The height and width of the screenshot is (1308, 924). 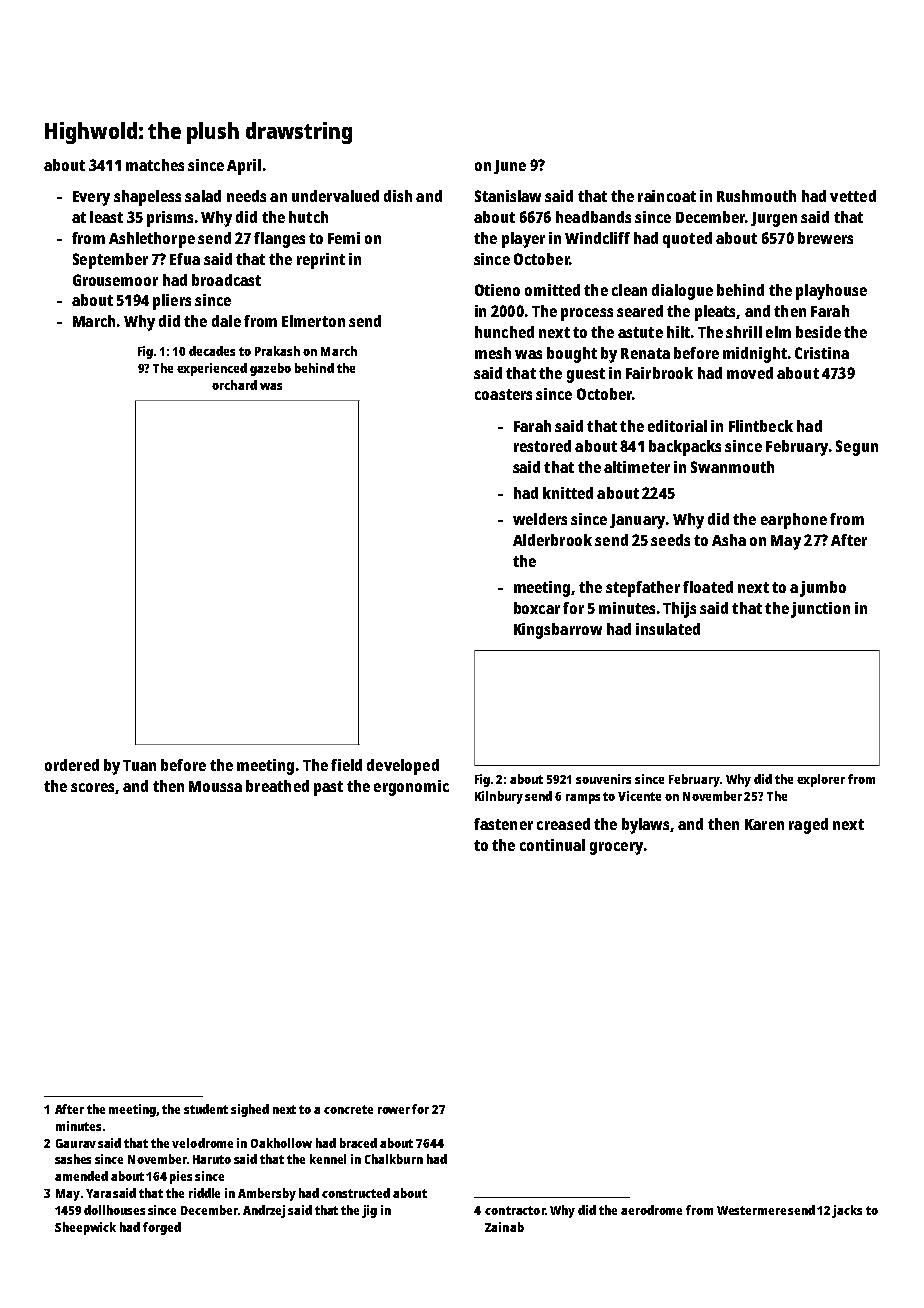 What do you see at coordinates (139, 765) in the screenshot?
I see `Tuan` at bounding box center [139, 765].
